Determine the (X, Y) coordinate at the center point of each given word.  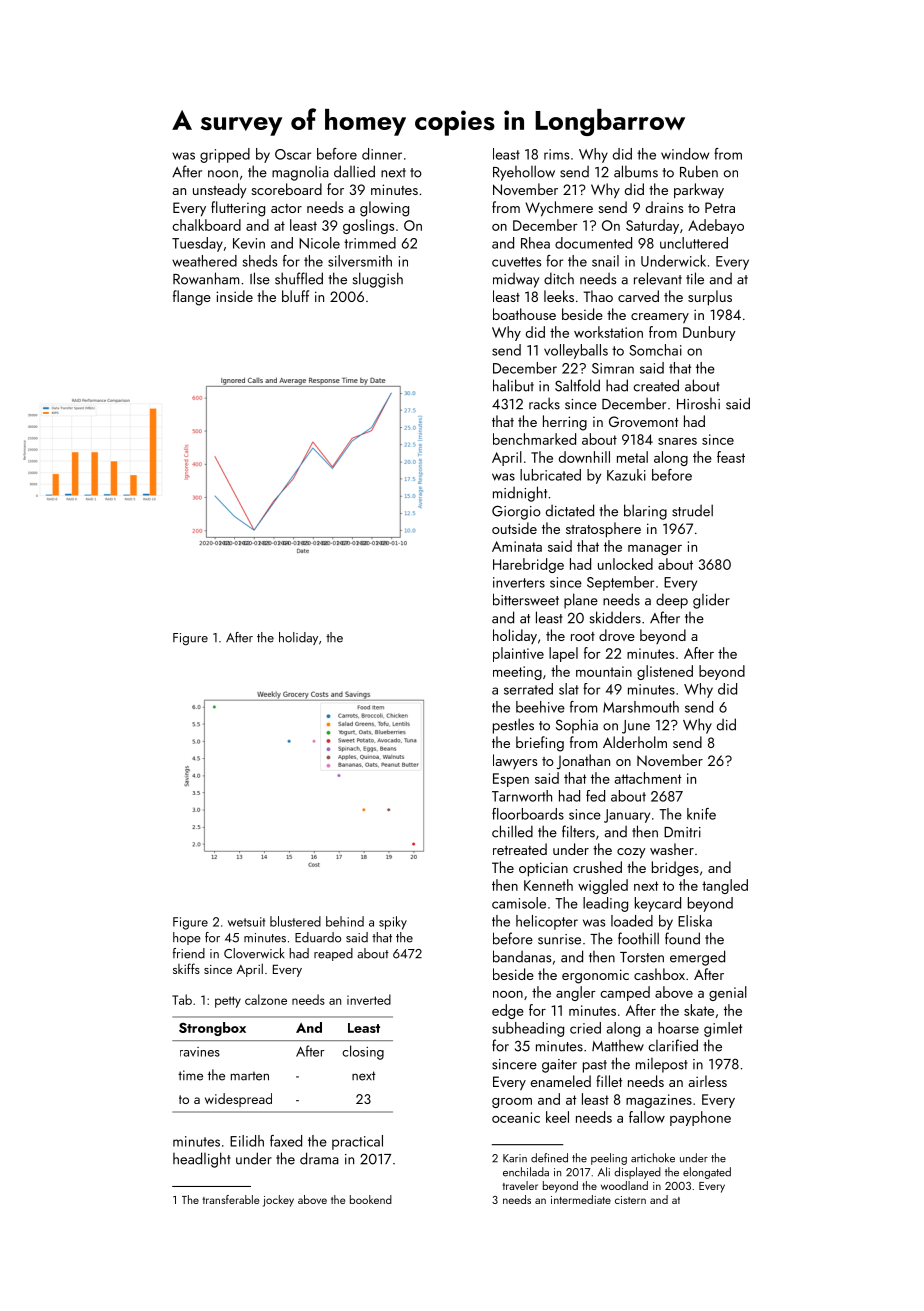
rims (557, 154)
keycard (658, 904)
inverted (369, 999)
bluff (295, 296)
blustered (295, 921)
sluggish (378, 280)
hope (187, 938)
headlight (202, 1160)
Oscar (293, 154)
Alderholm (635, 742)
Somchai (655, 350)
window (685, 154)
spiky (393, 923)
